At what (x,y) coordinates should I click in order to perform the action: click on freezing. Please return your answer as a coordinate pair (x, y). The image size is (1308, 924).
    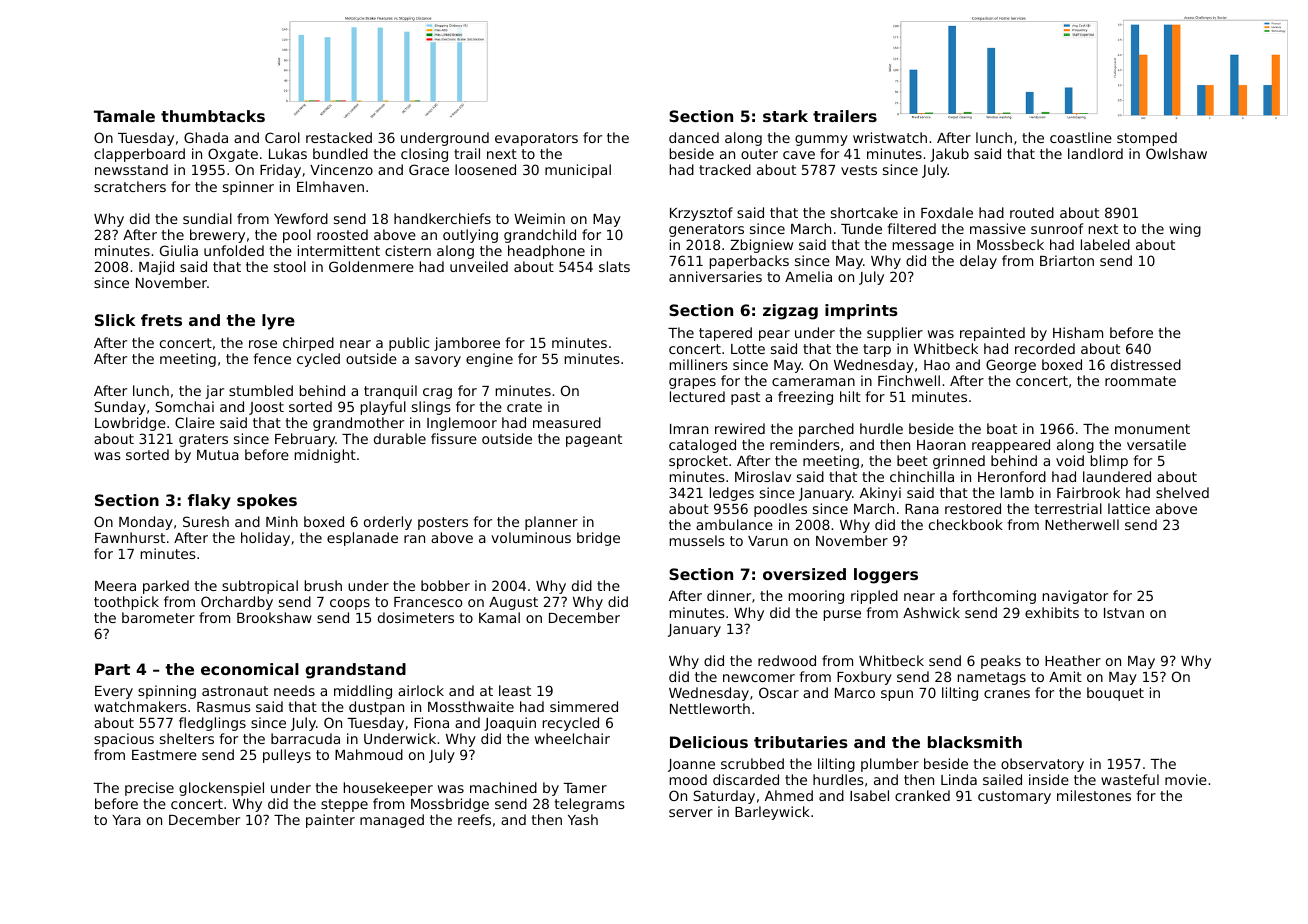
    Looking at the image, I should click on (805, 398).
